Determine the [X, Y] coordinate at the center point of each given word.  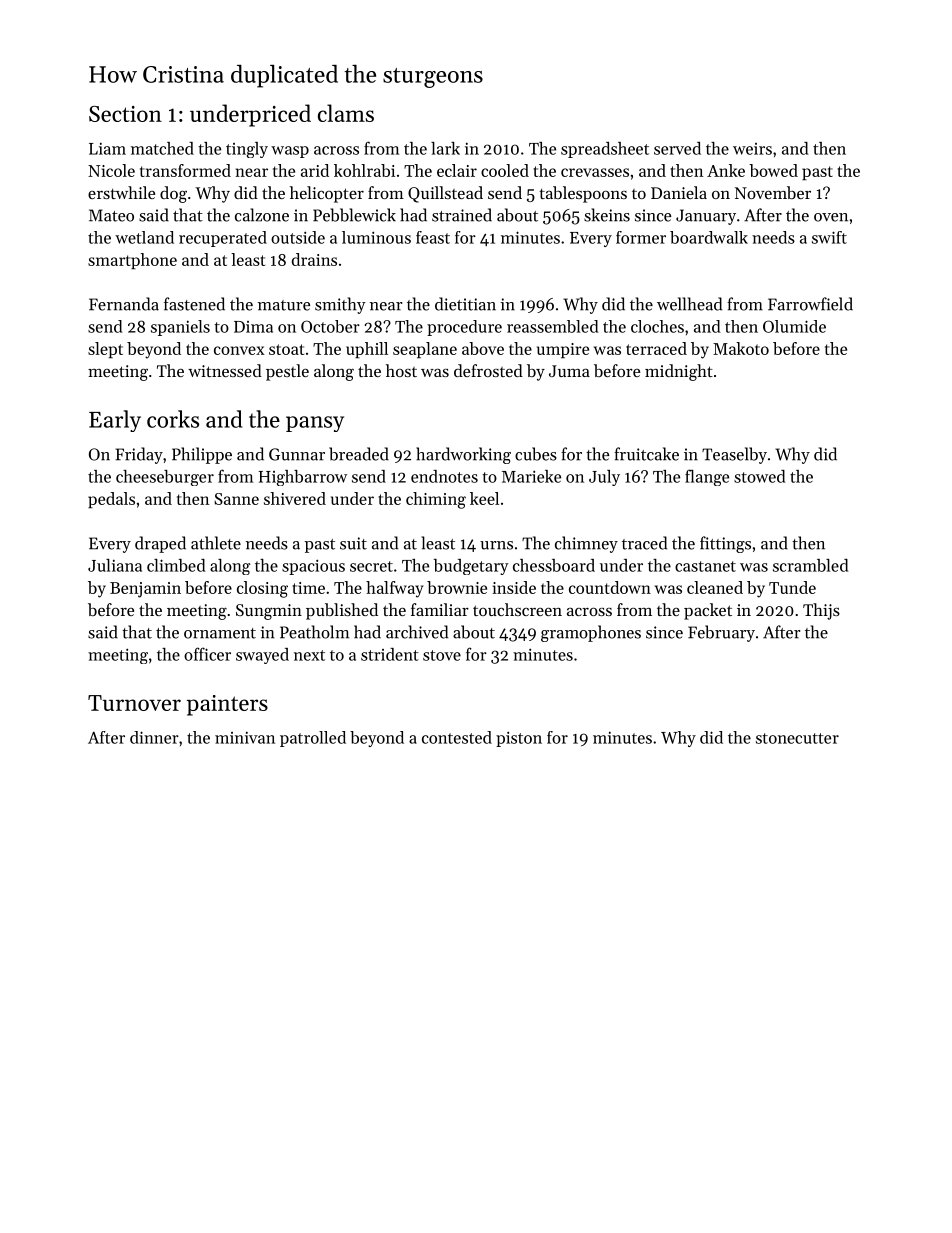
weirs [752, 149]
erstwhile [121, 192]
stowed [760, 476]
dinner [154, 737]
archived [417, 632]
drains [314, 259]
